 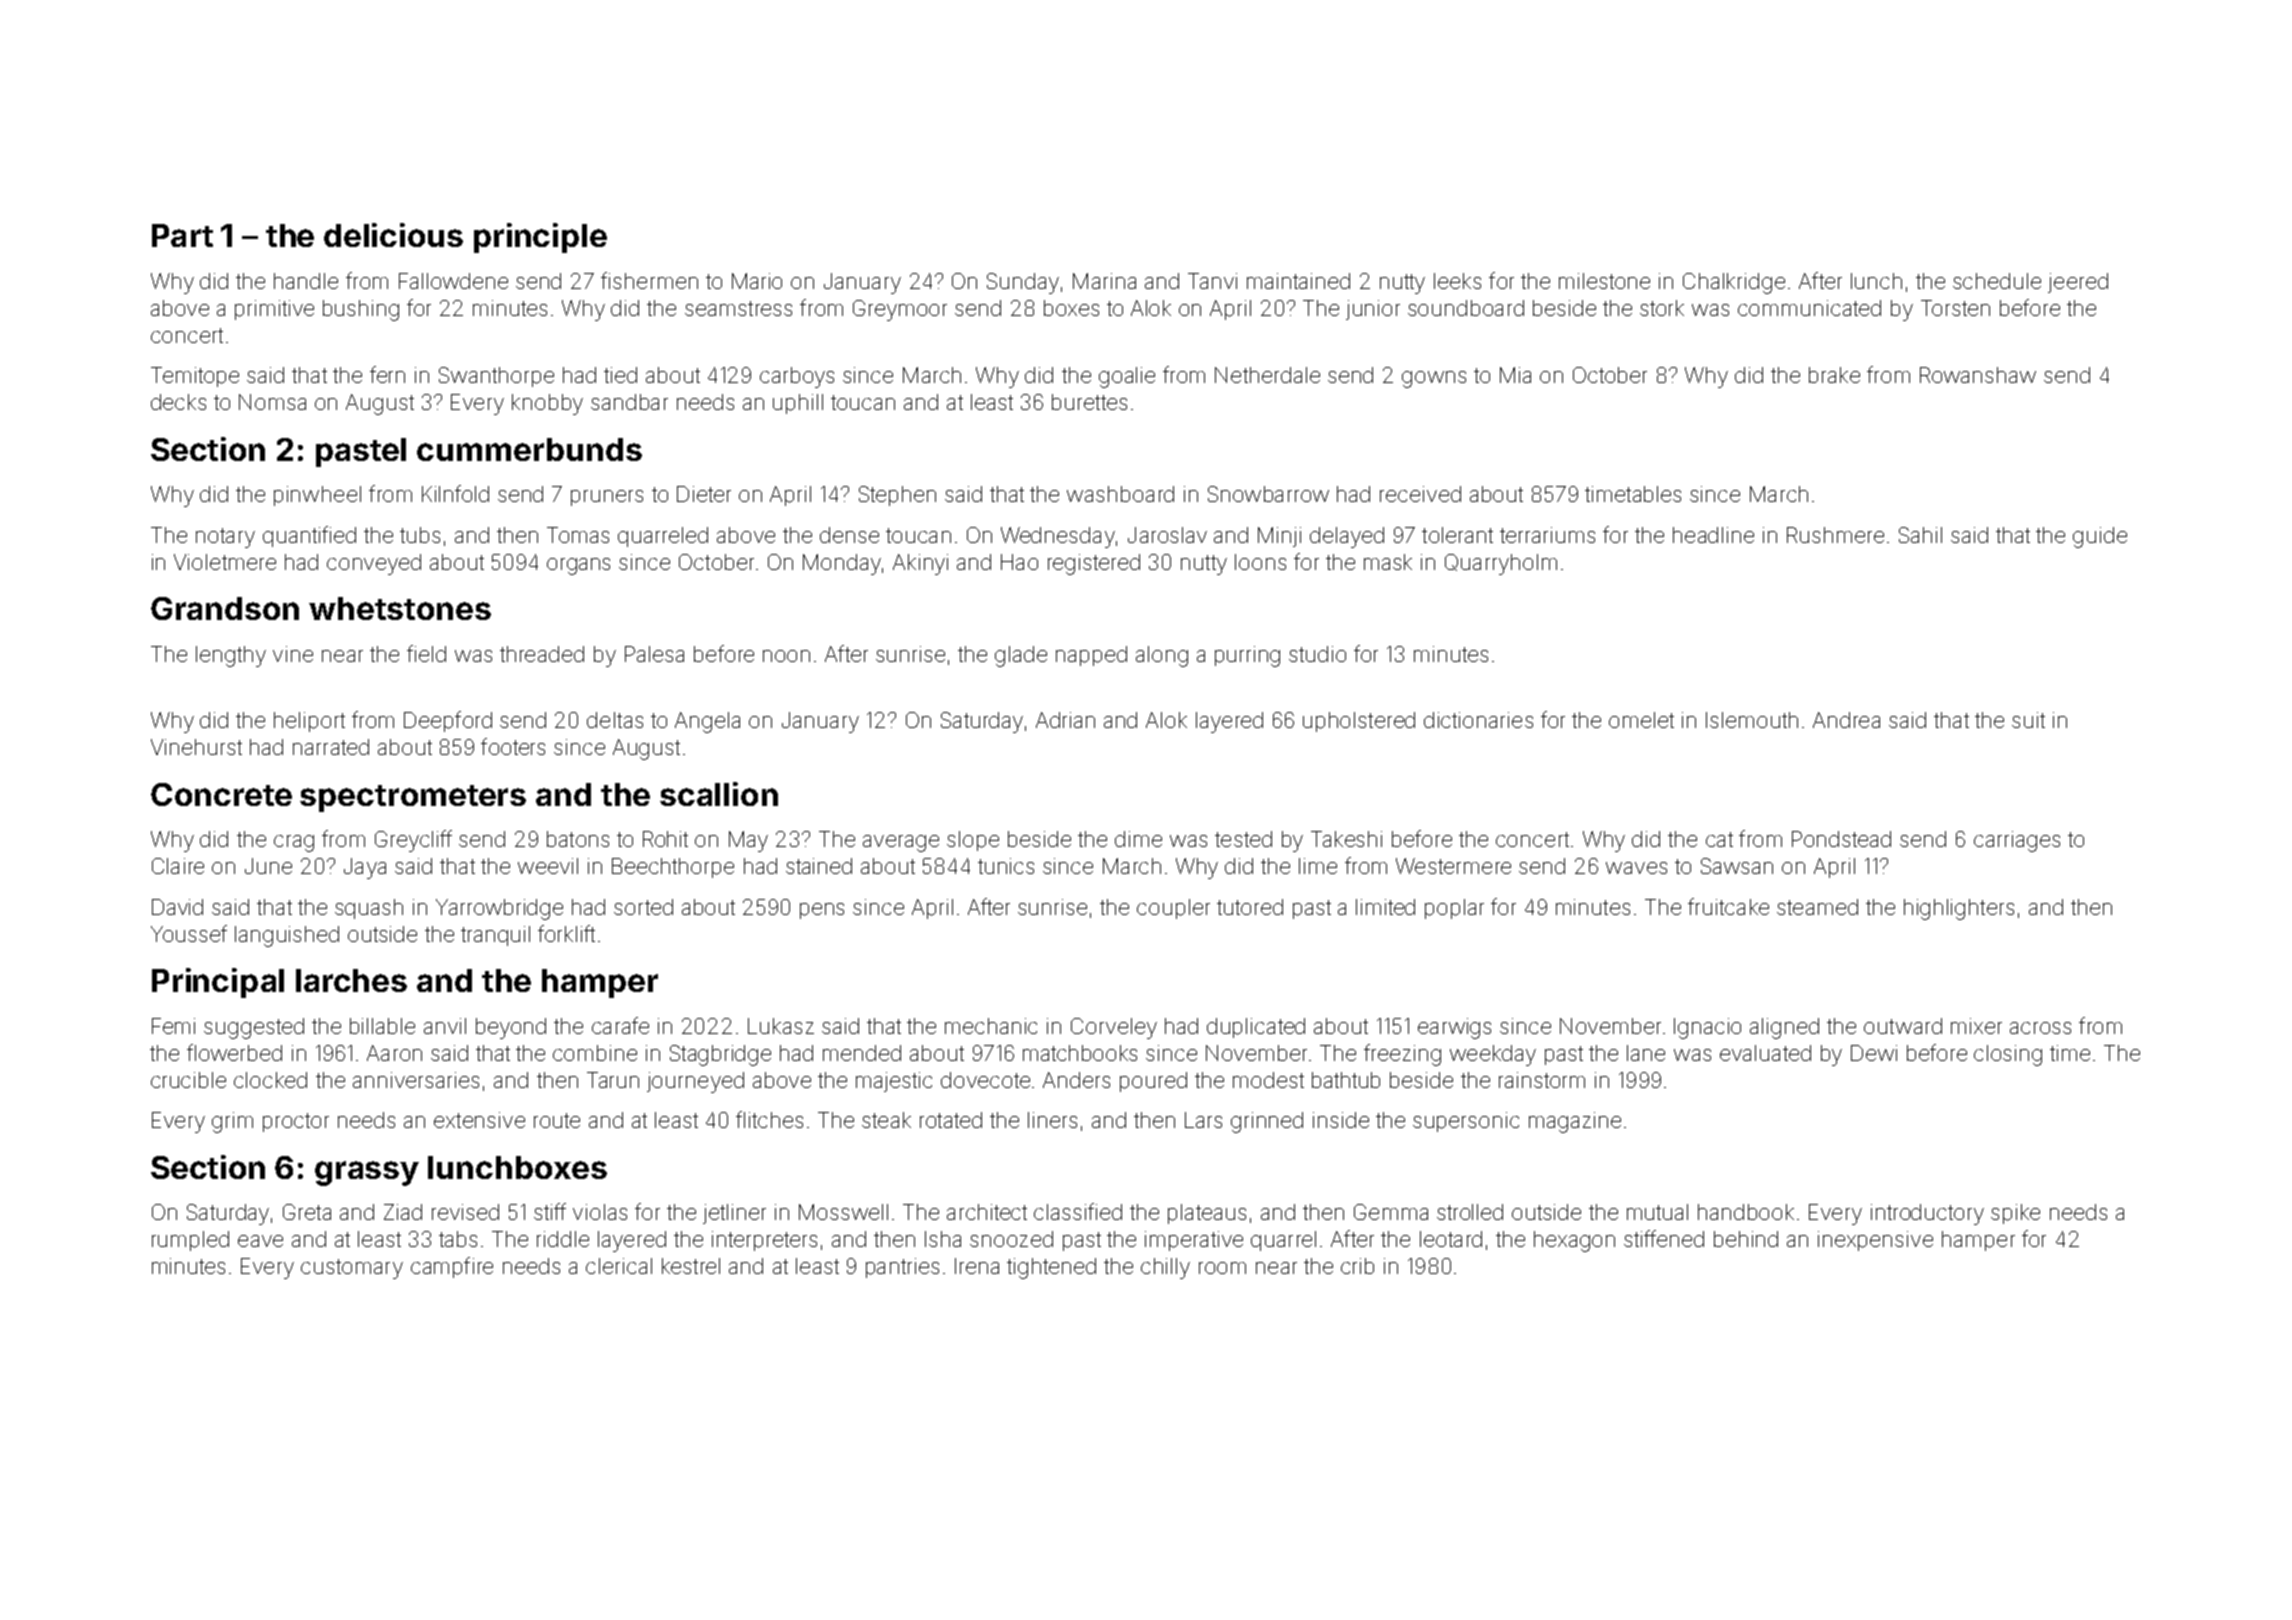 What do you see at coordinates (849, 535) in the image?
I see `dense` at bounding box center [849, 535].
